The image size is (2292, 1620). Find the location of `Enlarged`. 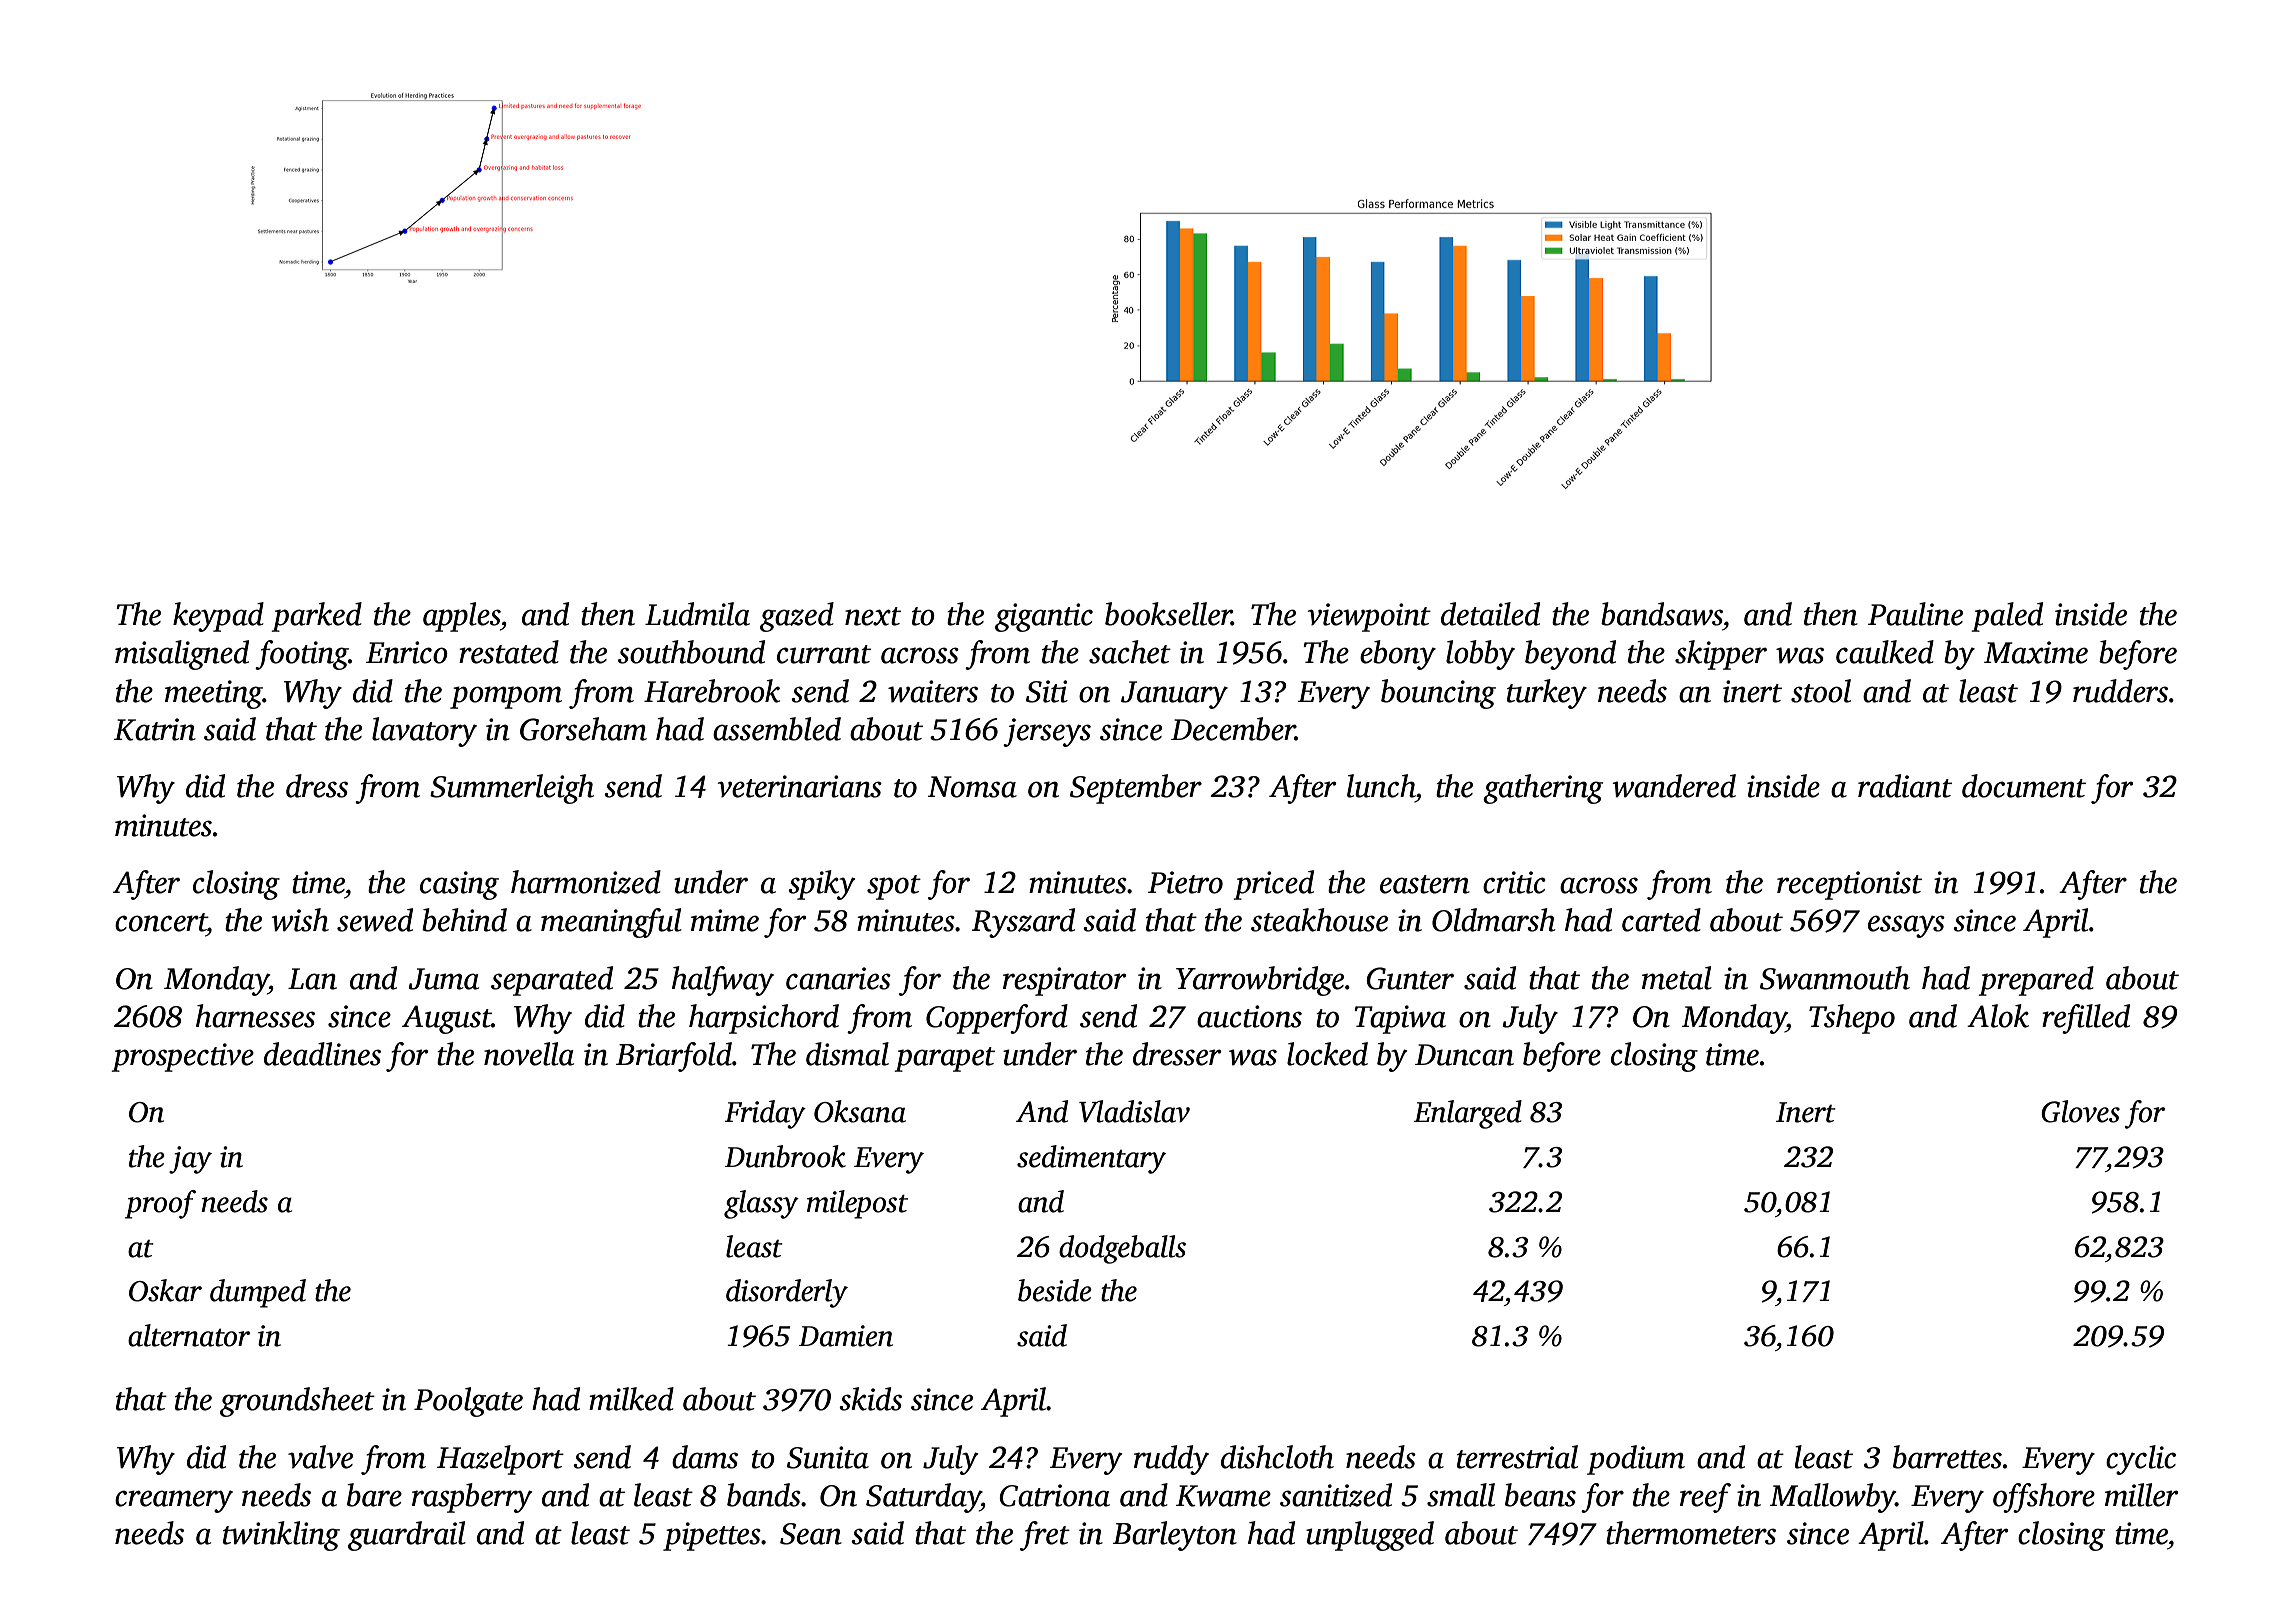

Enlarged is located at coordinates (1468, 1114).
